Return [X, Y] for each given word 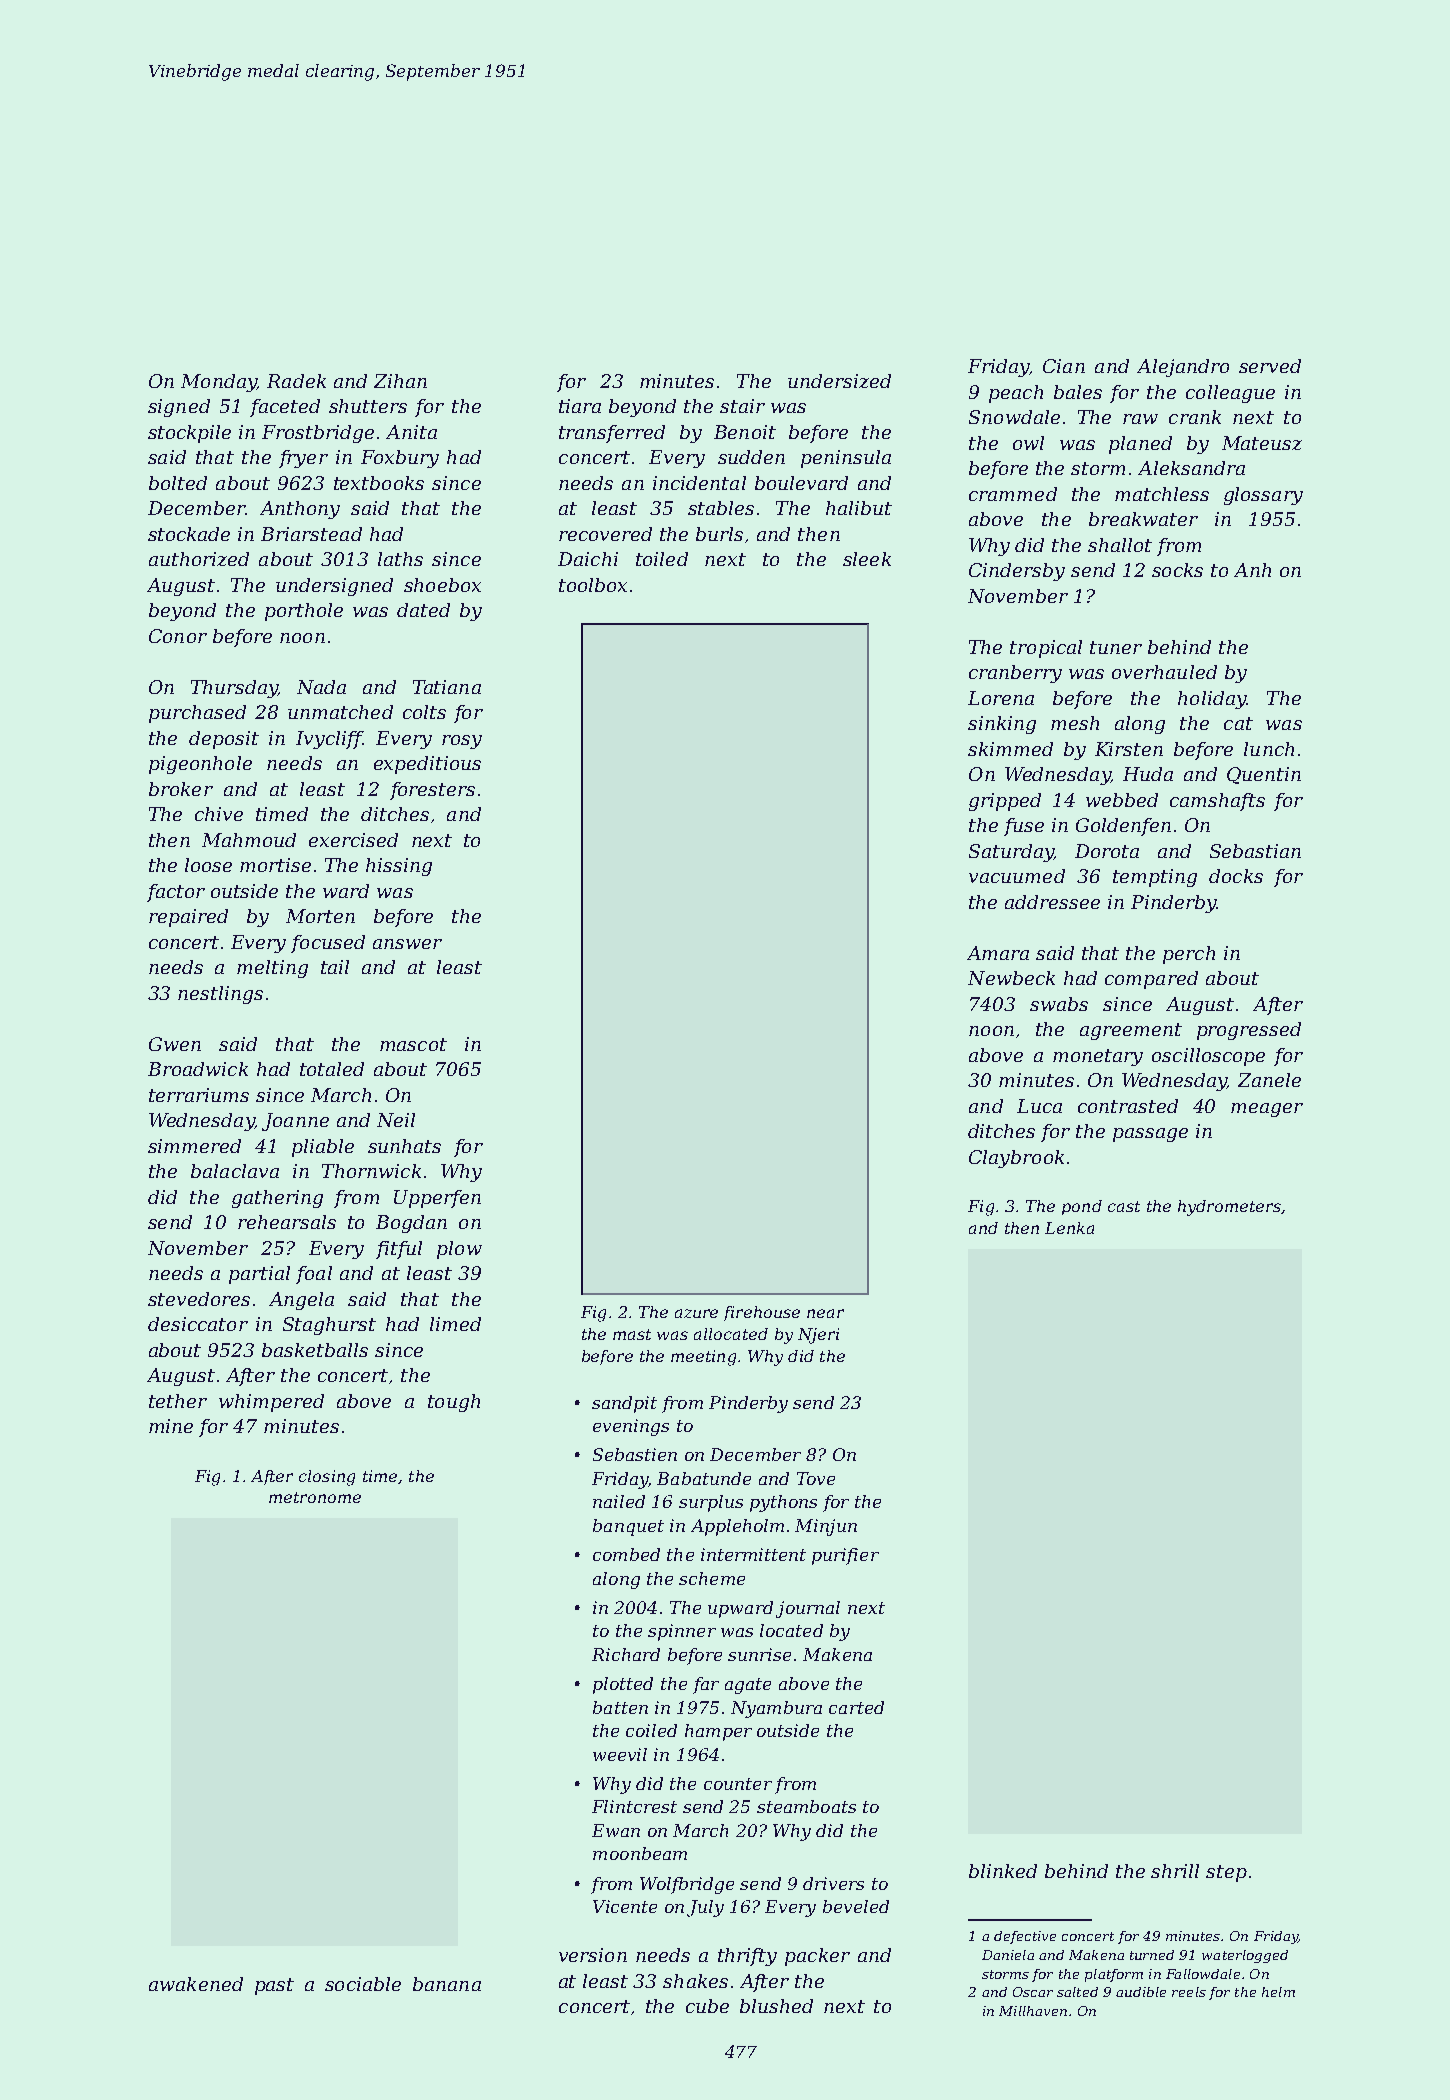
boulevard [801, 483]
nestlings [220, 995]
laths [400, 559]
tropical [1046, 649]
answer [407, 944]
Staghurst [329, 1326]
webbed [1122, 800]
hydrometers [1229, 1208]
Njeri [818, 1336]
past [274, 1986]
